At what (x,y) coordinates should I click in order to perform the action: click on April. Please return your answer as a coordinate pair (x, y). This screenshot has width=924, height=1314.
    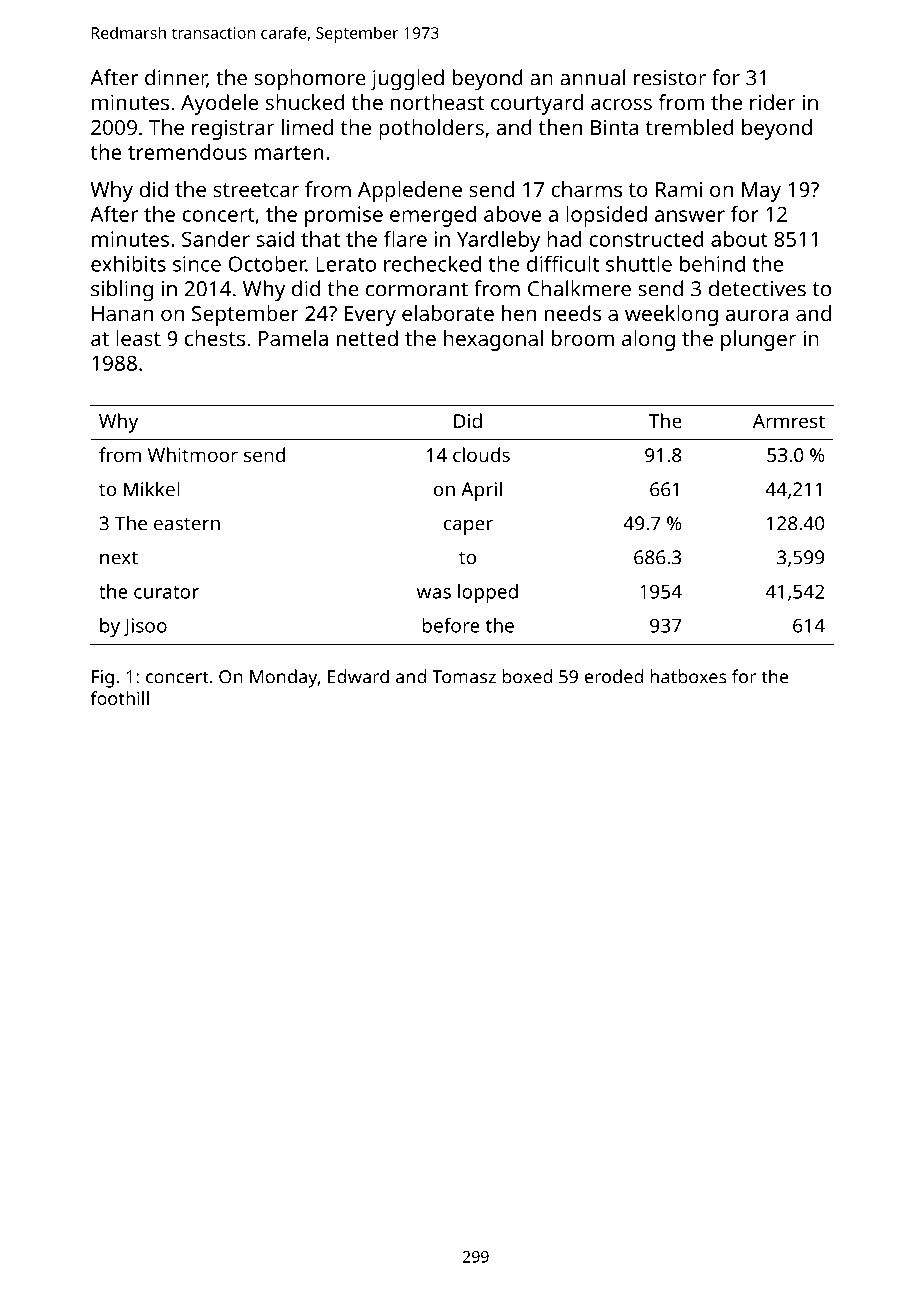
    Looking at the image, I should click on (481, 491).
